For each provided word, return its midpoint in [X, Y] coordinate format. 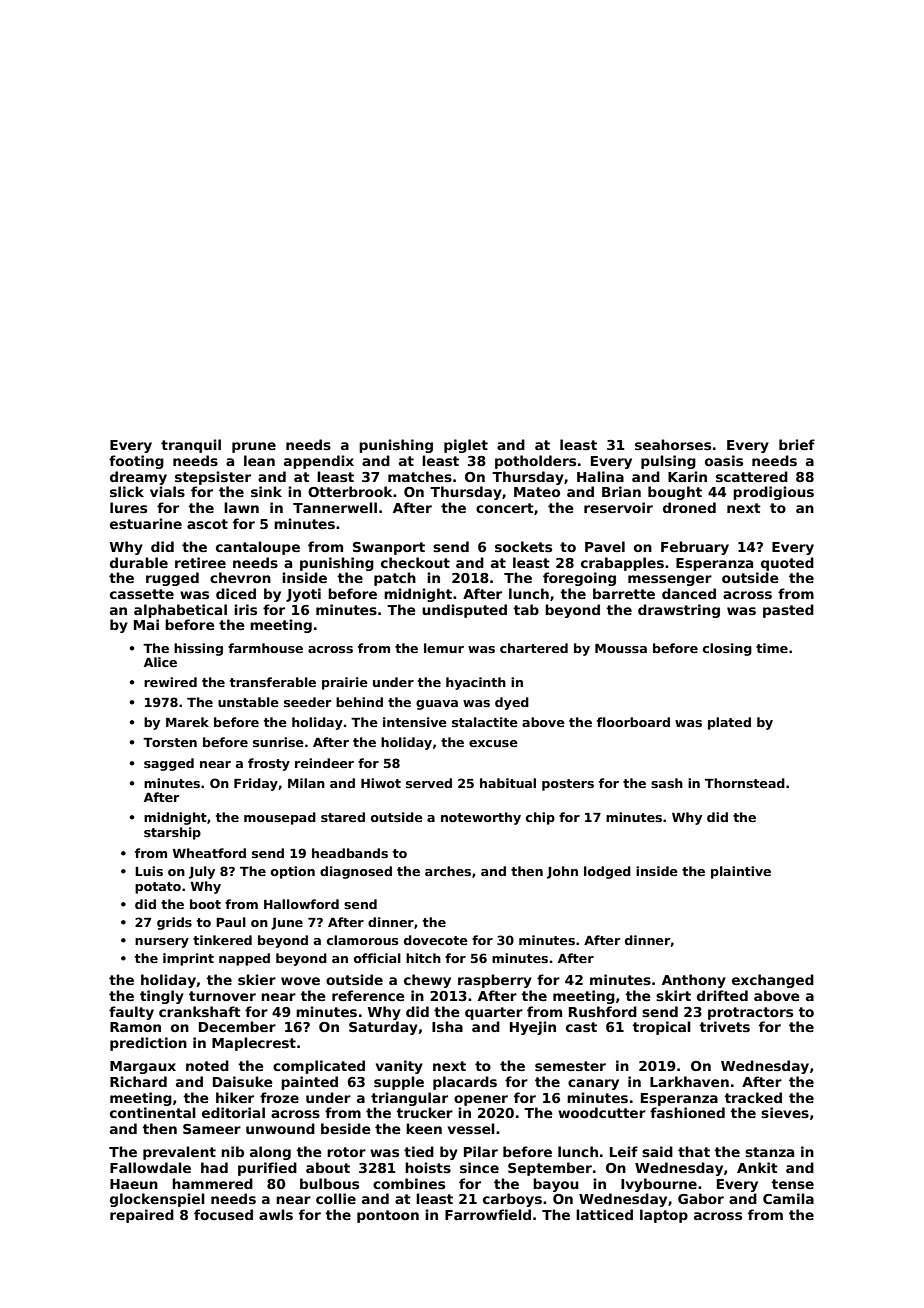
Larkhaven [689, 1081]
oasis [724, 460]
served [429, 783]
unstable [248, 702]
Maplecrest [254, 1044]
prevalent [179, 1153]
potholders [535, 462]
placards [465, 1083]
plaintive [741, 872]
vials [167, 491]
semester [570, 1066]
